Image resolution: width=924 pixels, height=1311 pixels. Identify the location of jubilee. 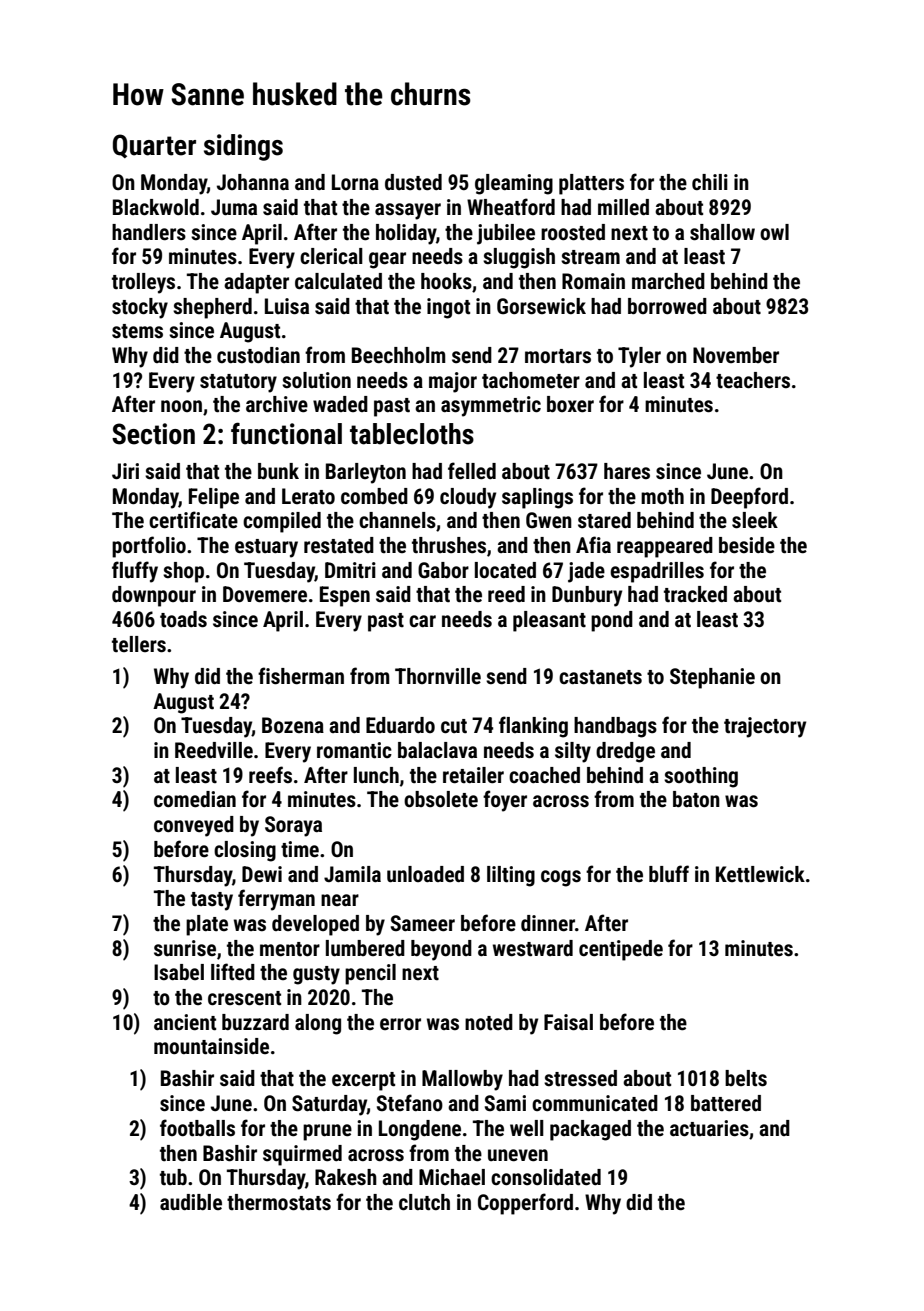
(506, 234).
